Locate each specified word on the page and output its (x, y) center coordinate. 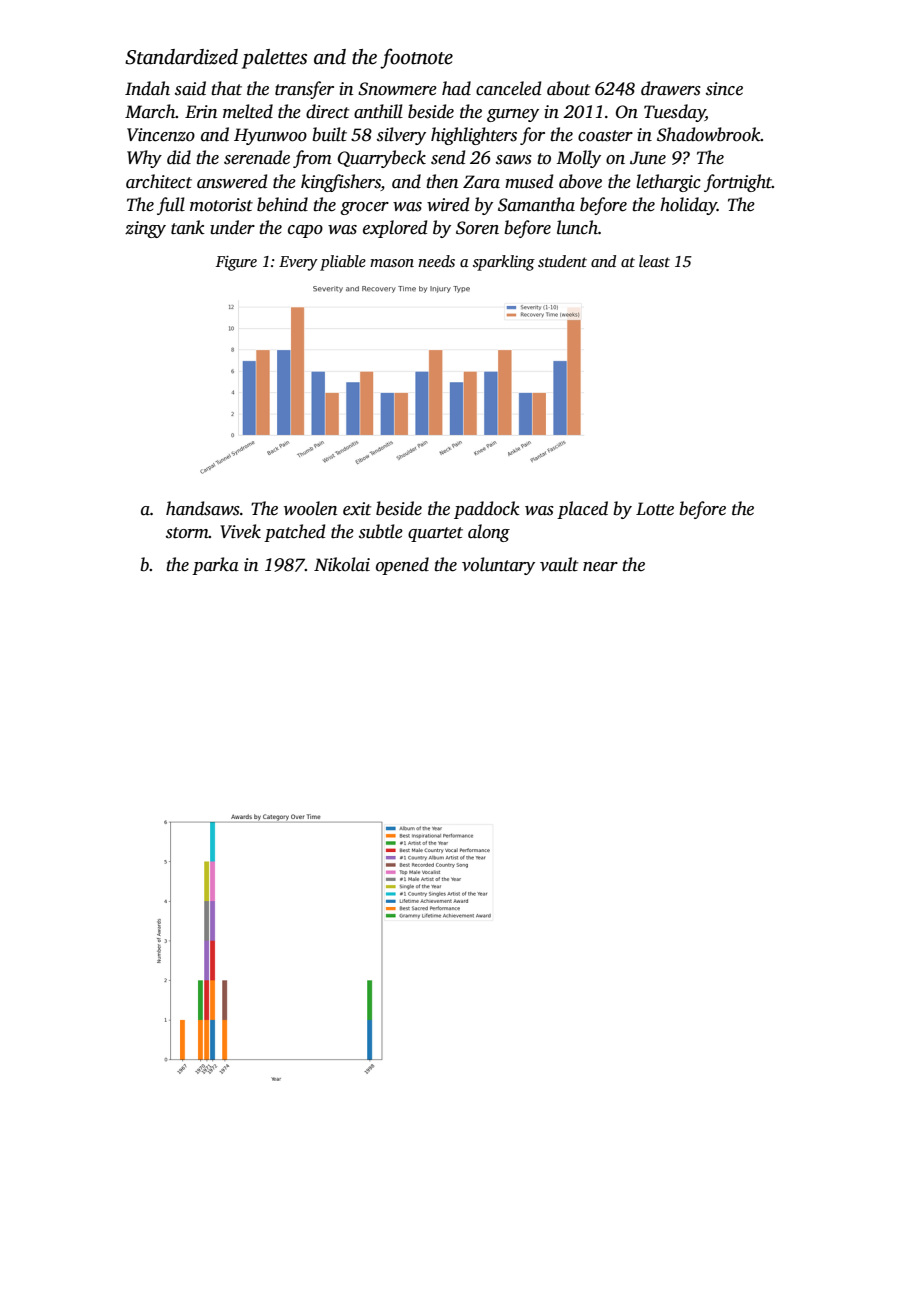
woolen (310, 508)
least (654, 261)
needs (436, 261)
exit (357, 509)
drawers (671, 88)
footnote (416, 58)
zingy (145, 229)
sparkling (504, 263)
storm (187, 533)
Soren (477, 228)
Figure (236, 263)
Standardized (181, 57)
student (562, 261)
